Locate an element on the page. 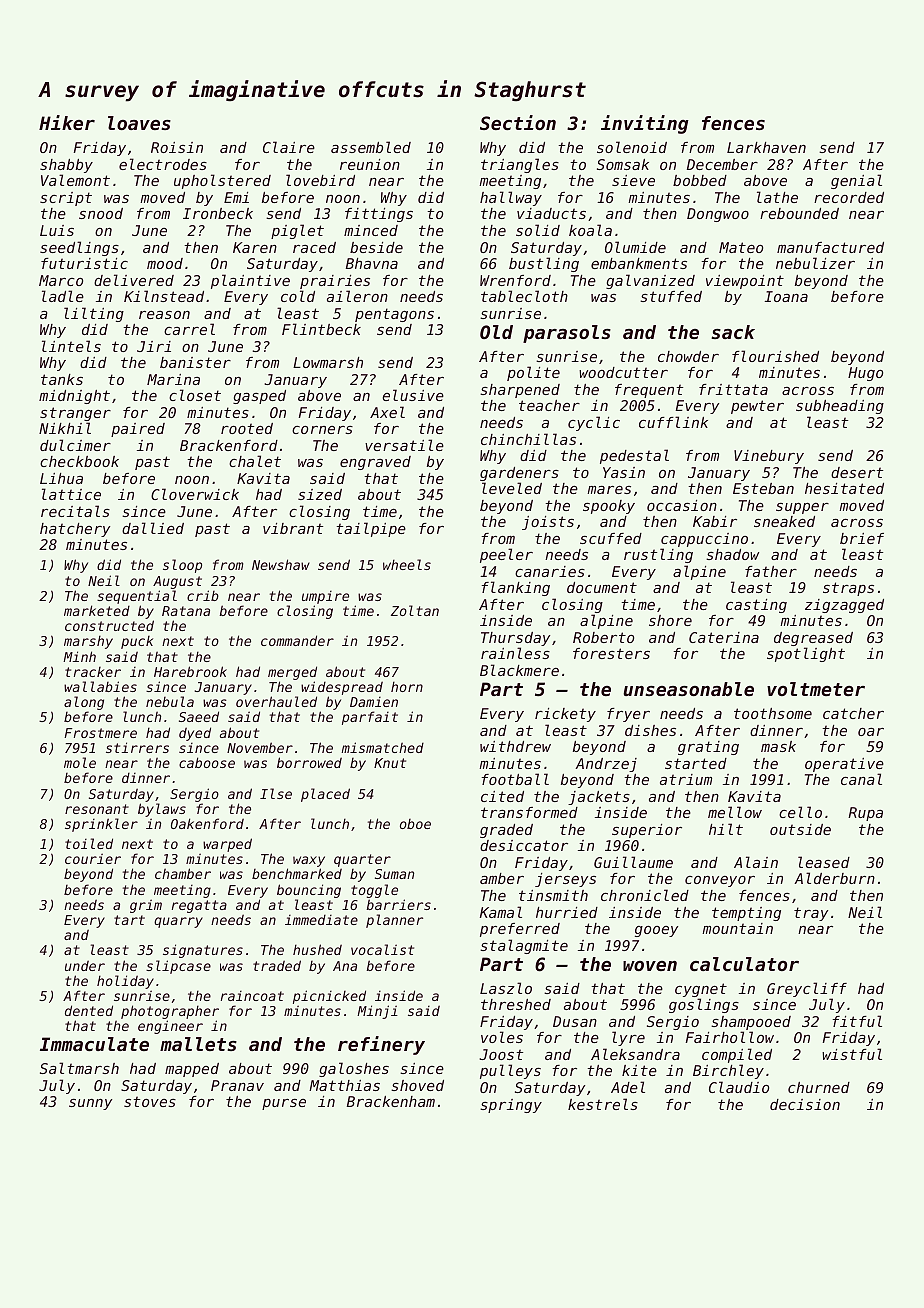  triangles is located at coordinates (520, 165).
